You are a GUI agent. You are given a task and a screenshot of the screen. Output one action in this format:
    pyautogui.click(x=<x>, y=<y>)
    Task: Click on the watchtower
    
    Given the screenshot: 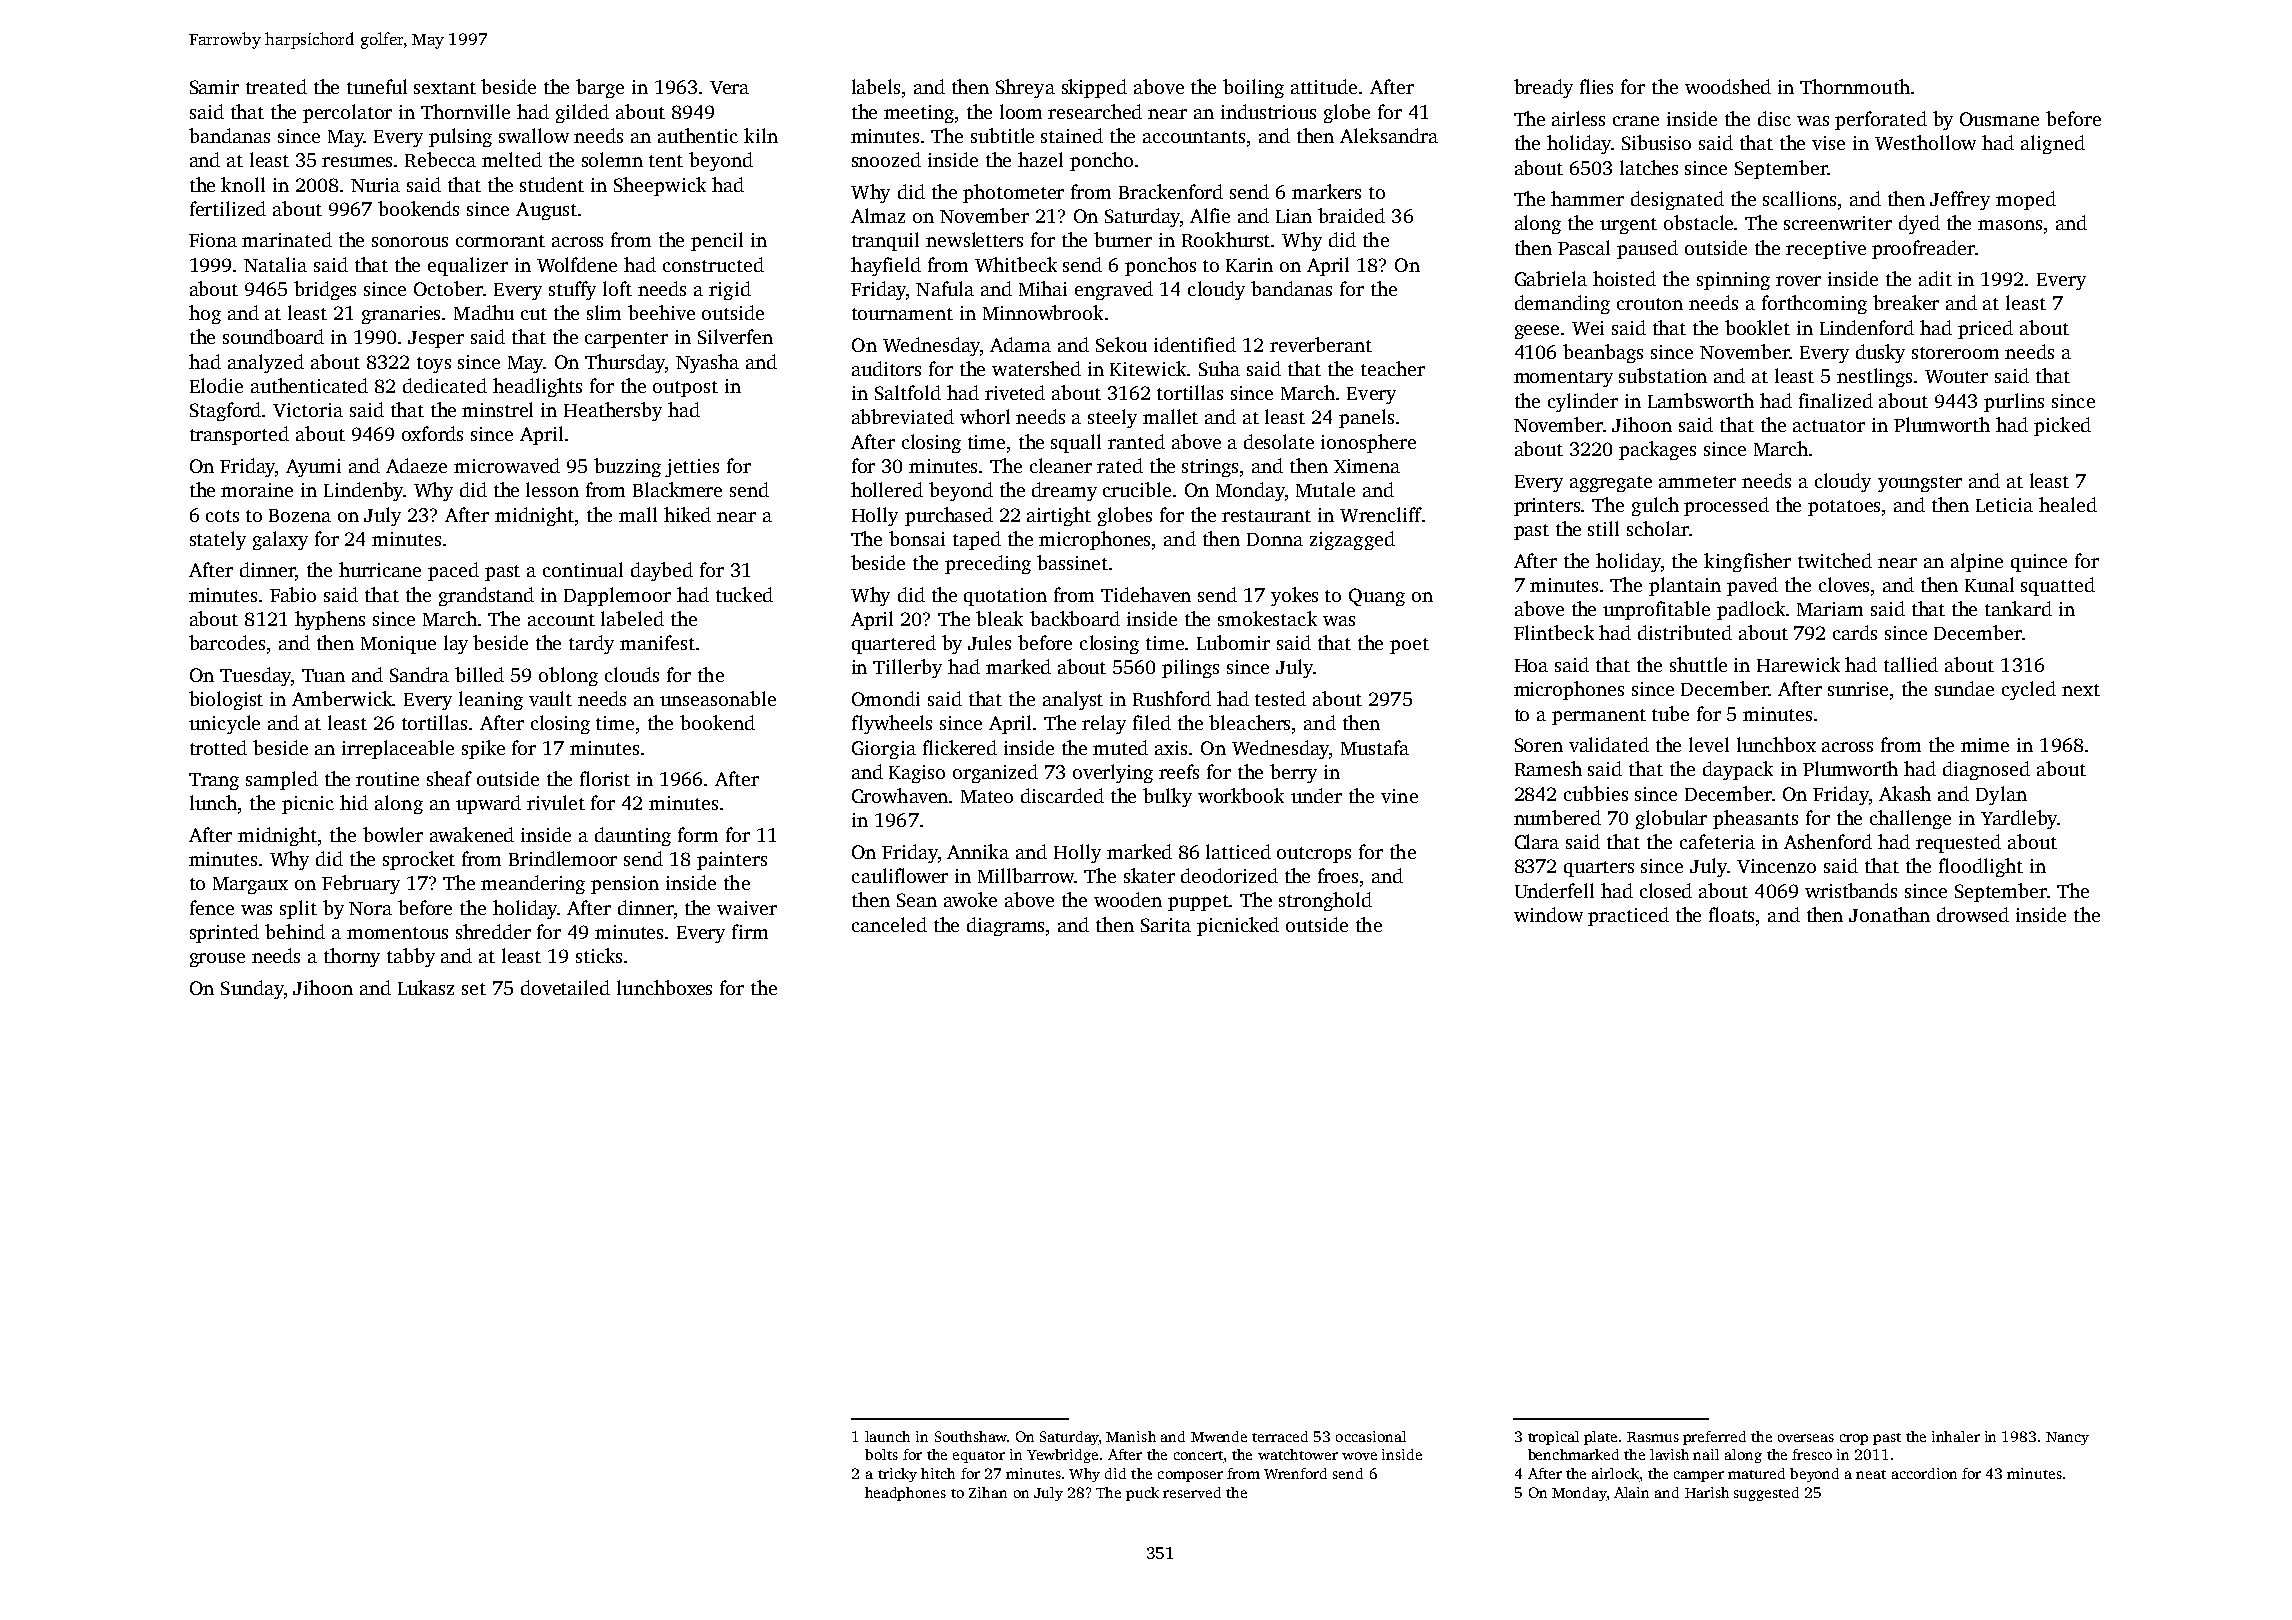 What is the action you would take?
    pyautogui.click(x=1298, y=1454)
